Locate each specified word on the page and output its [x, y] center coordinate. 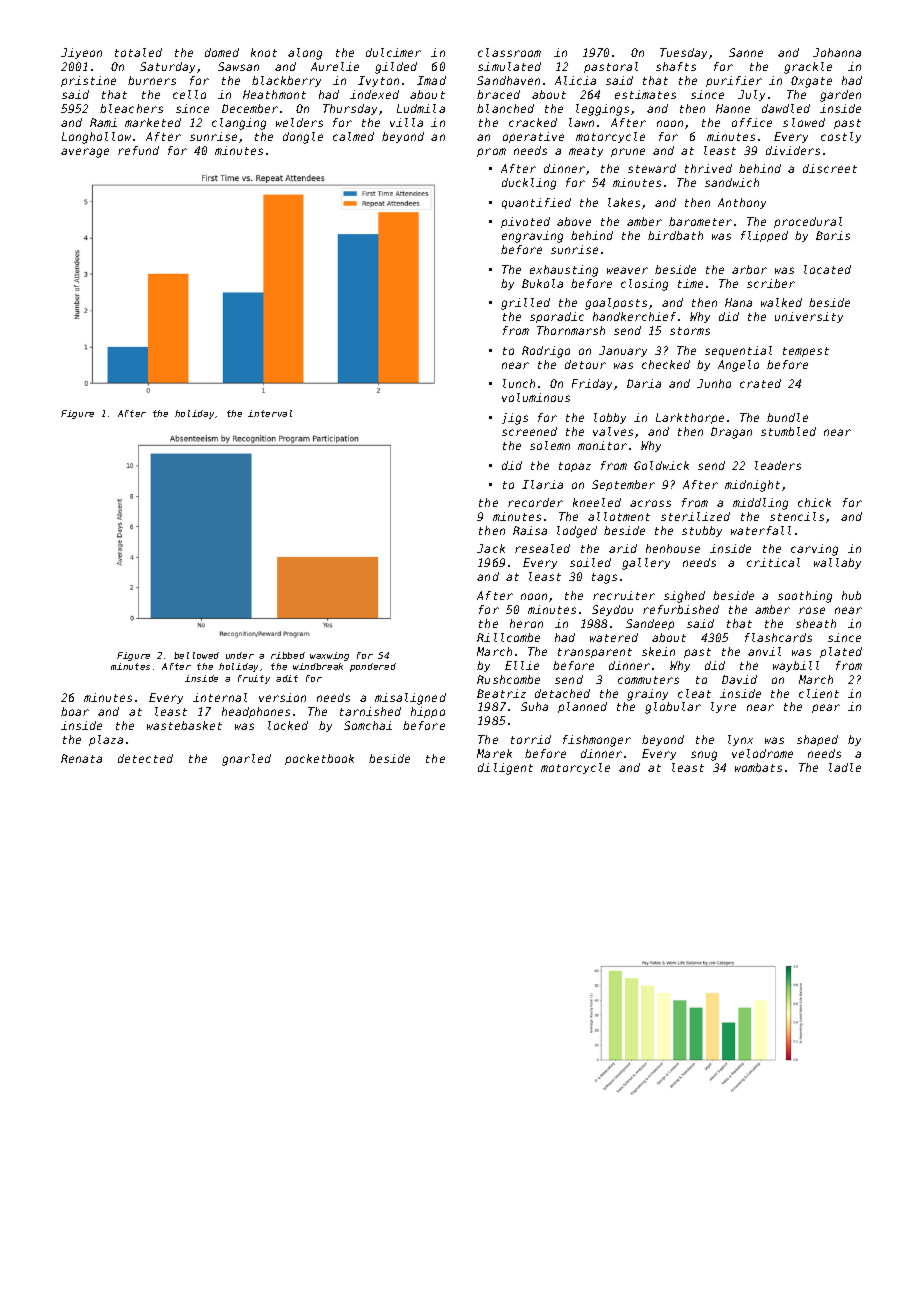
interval [270, 413]
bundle [787, 417]
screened [529, 431]
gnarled [246, 760]
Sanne [746, 52]
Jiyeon [81, 53]
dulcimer [393, 52]
